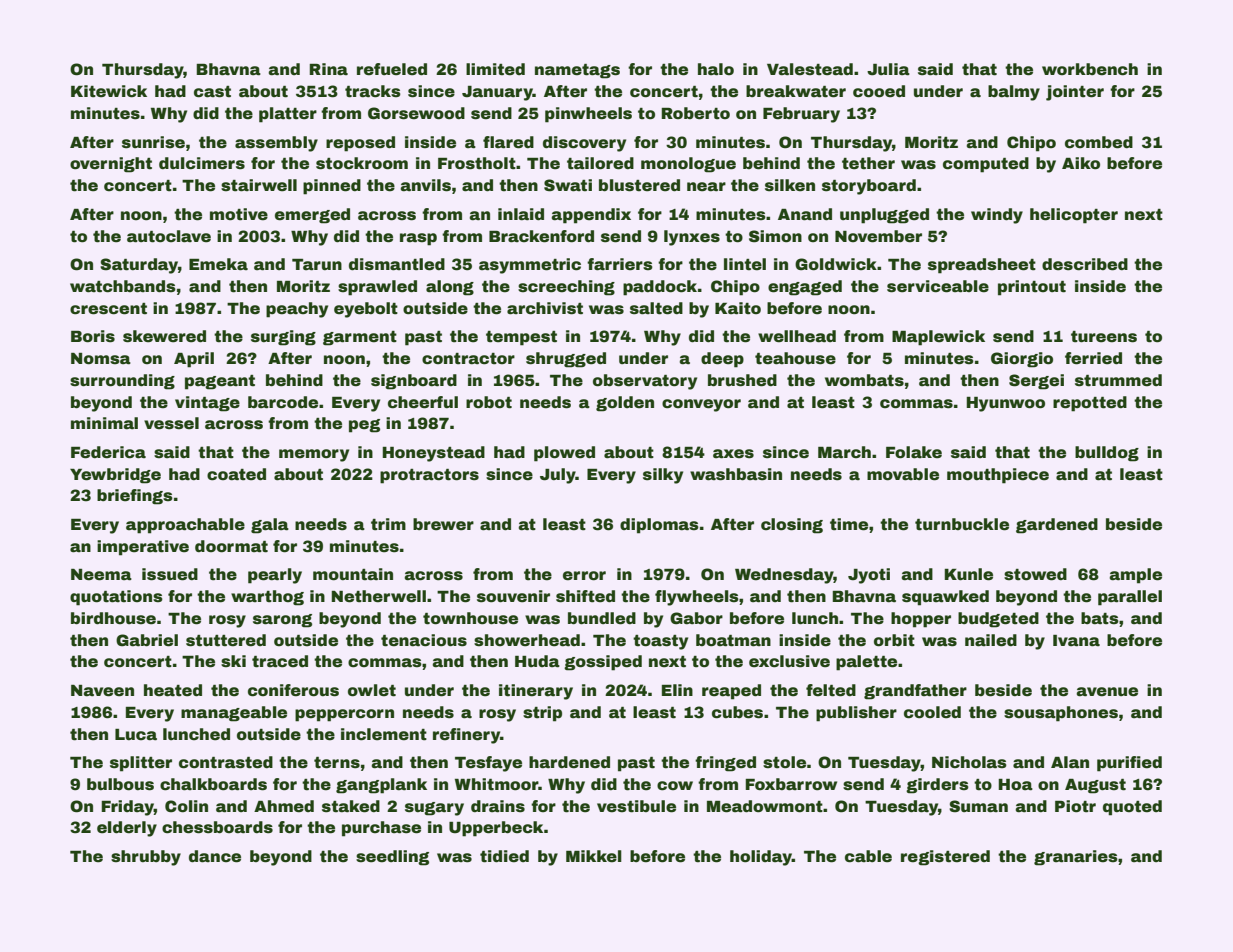 Image resolution: width=1233 pixels, height=952 pixels. Describe the element at coordinates (146, 858) in the screenshot. I see `shrubby` at that location.
